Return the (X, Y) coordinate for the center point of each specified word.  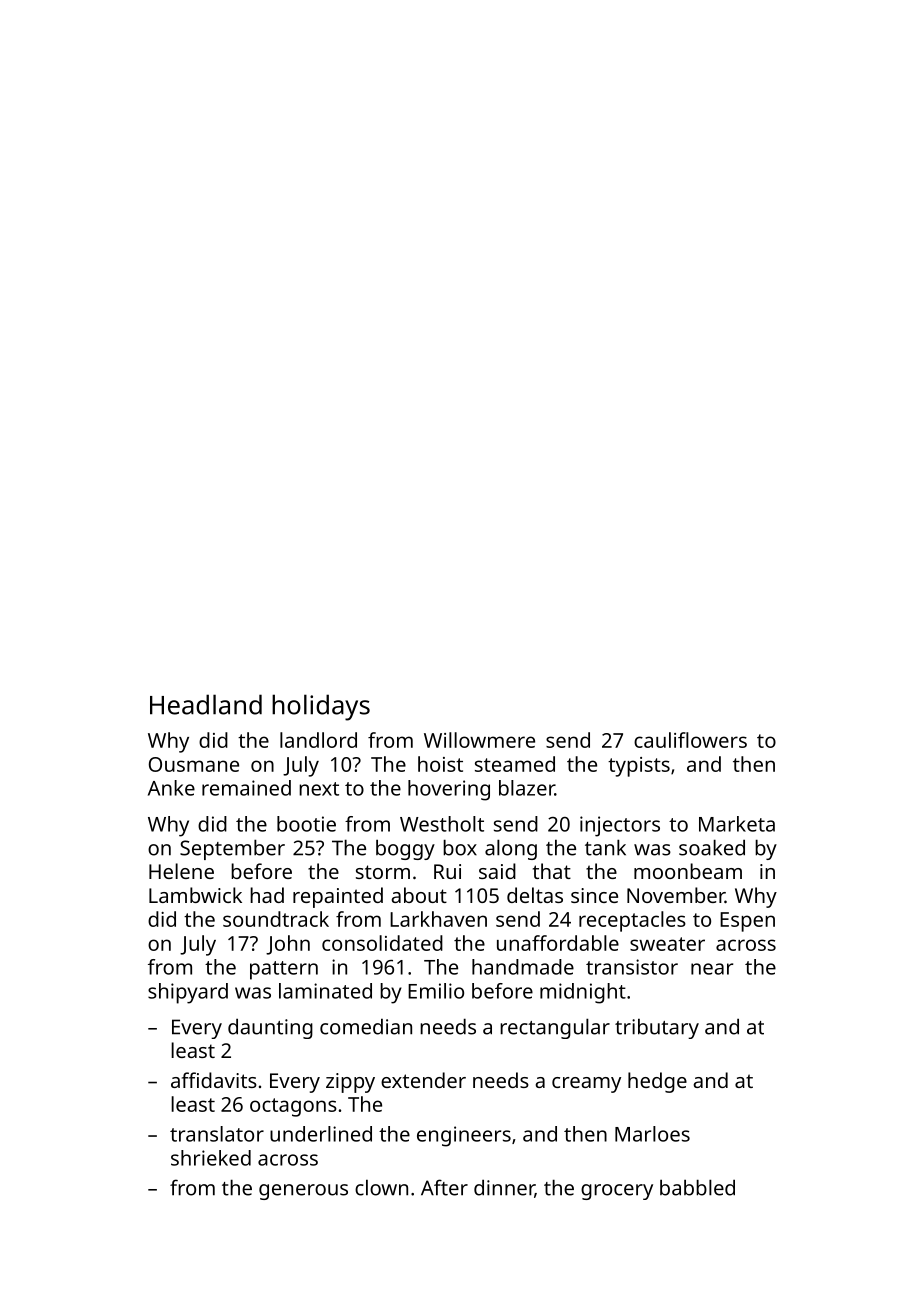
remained (246, 788)
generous (303, 1192)
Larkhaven (438, 919)
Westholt (442, 824)
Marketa (737, 824)
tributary (657, 1028)
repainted (338, 897)
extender (423, 1080)
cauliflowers (690, 740)
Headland (206, 704)
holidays (321, 707)
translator (217, 1134)
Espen (747, 922)
